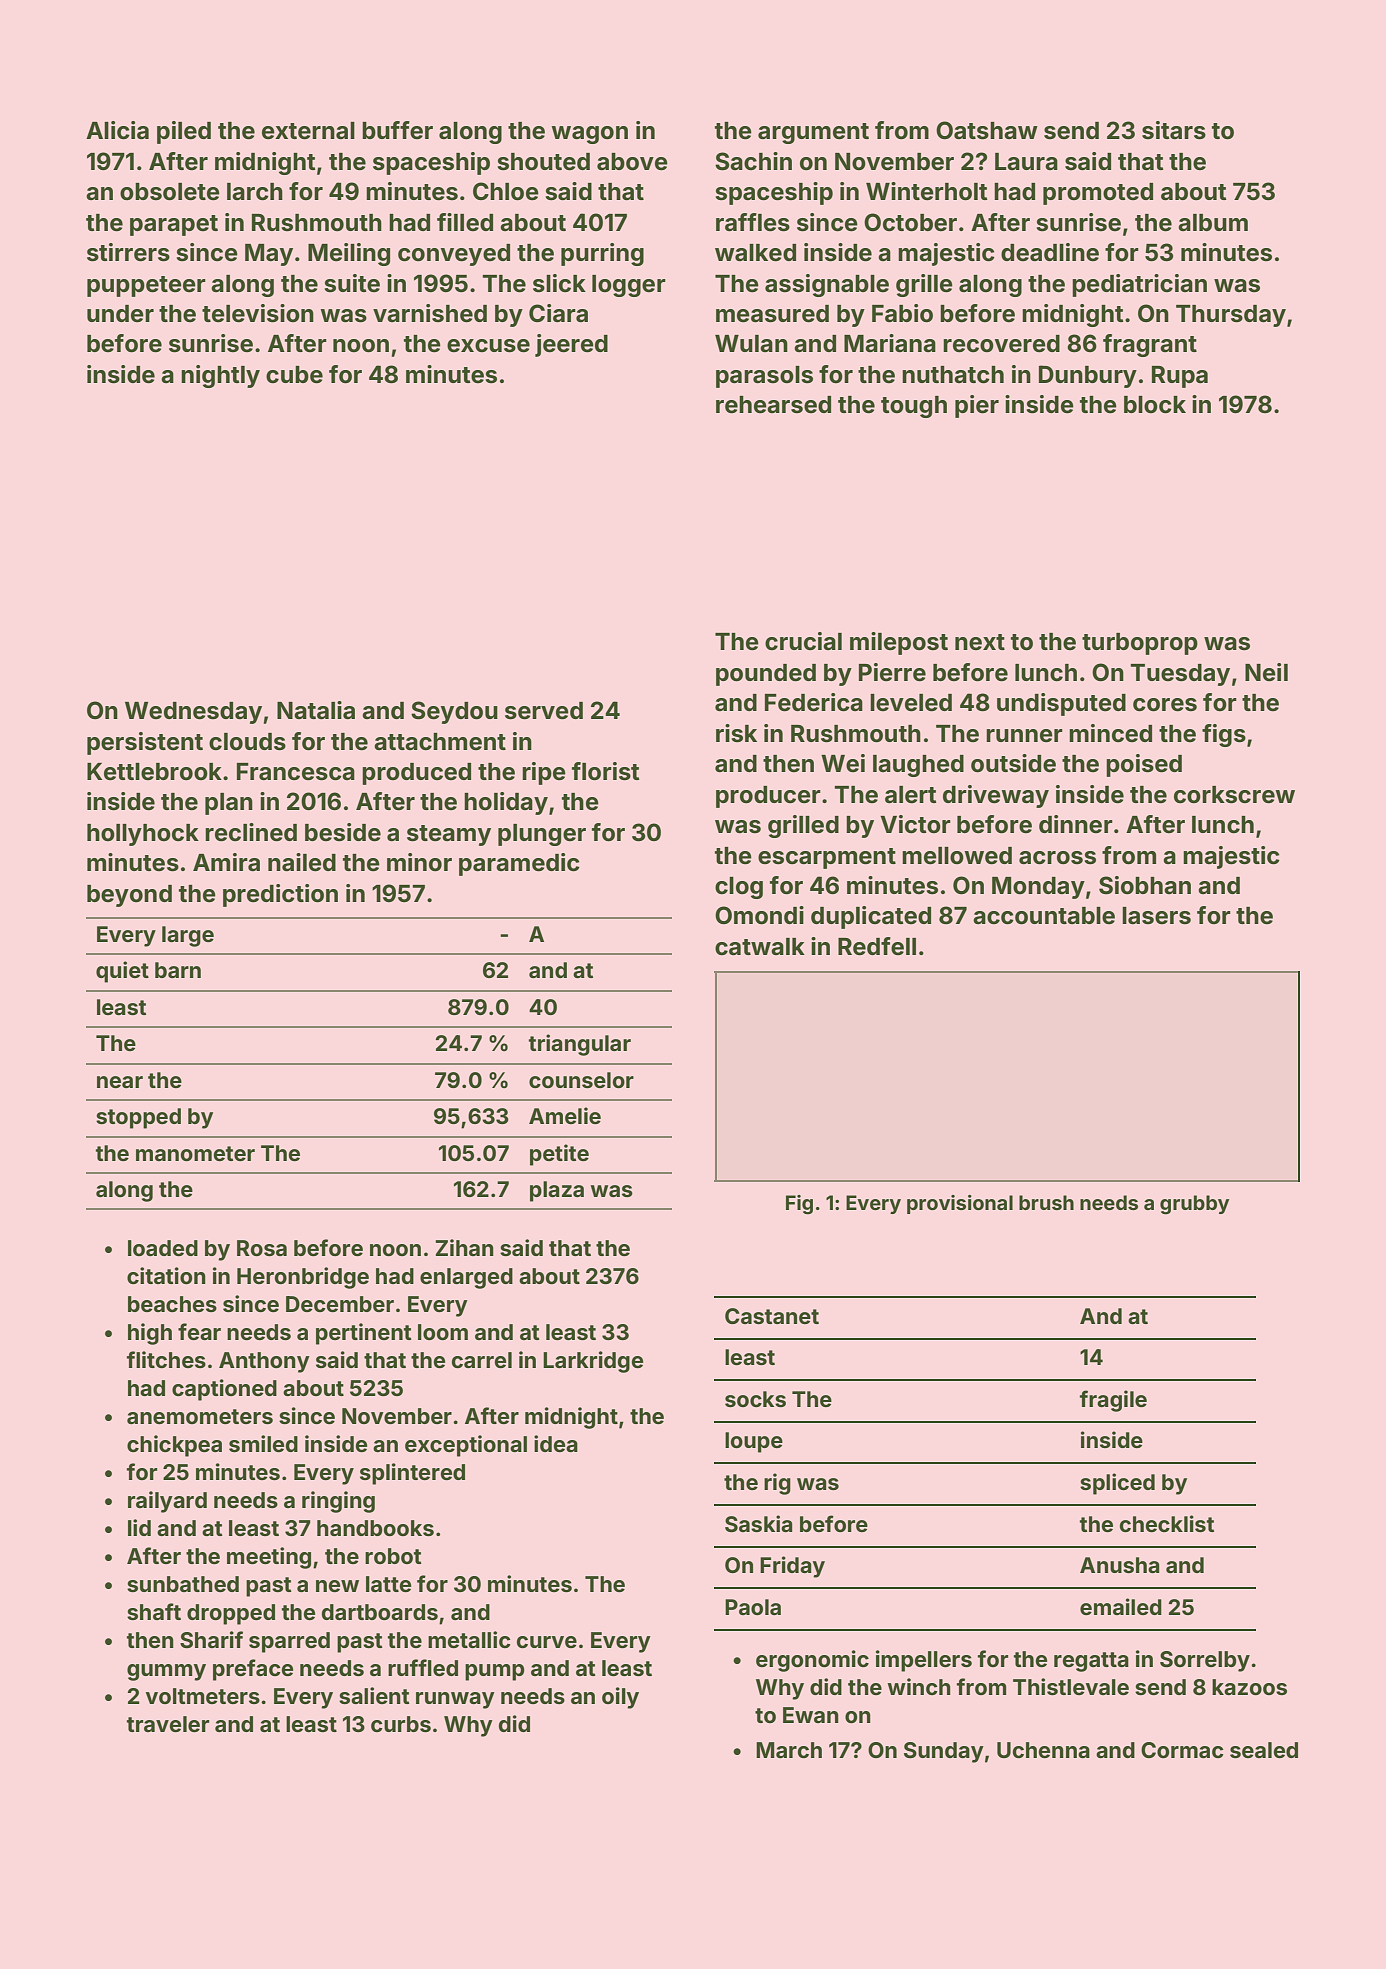 Image resolution: width=1386 pixels, height=1969 pixels. I want to click on May, so click(269, 255).
